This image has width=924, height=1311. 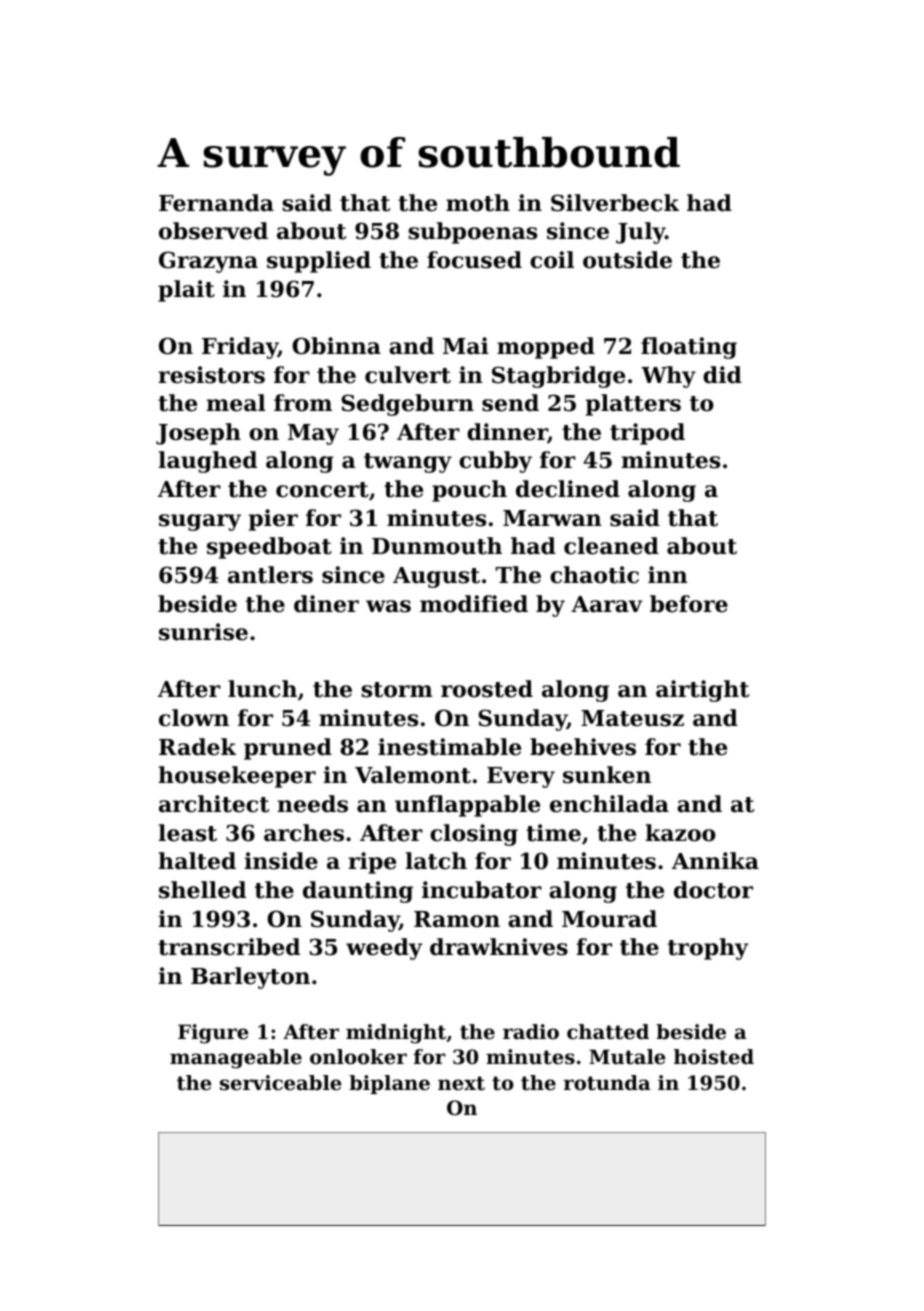 What do you see at coordinates (632, 718) in the image?
I see `Mateusz` at bounding box center [632, 718].
